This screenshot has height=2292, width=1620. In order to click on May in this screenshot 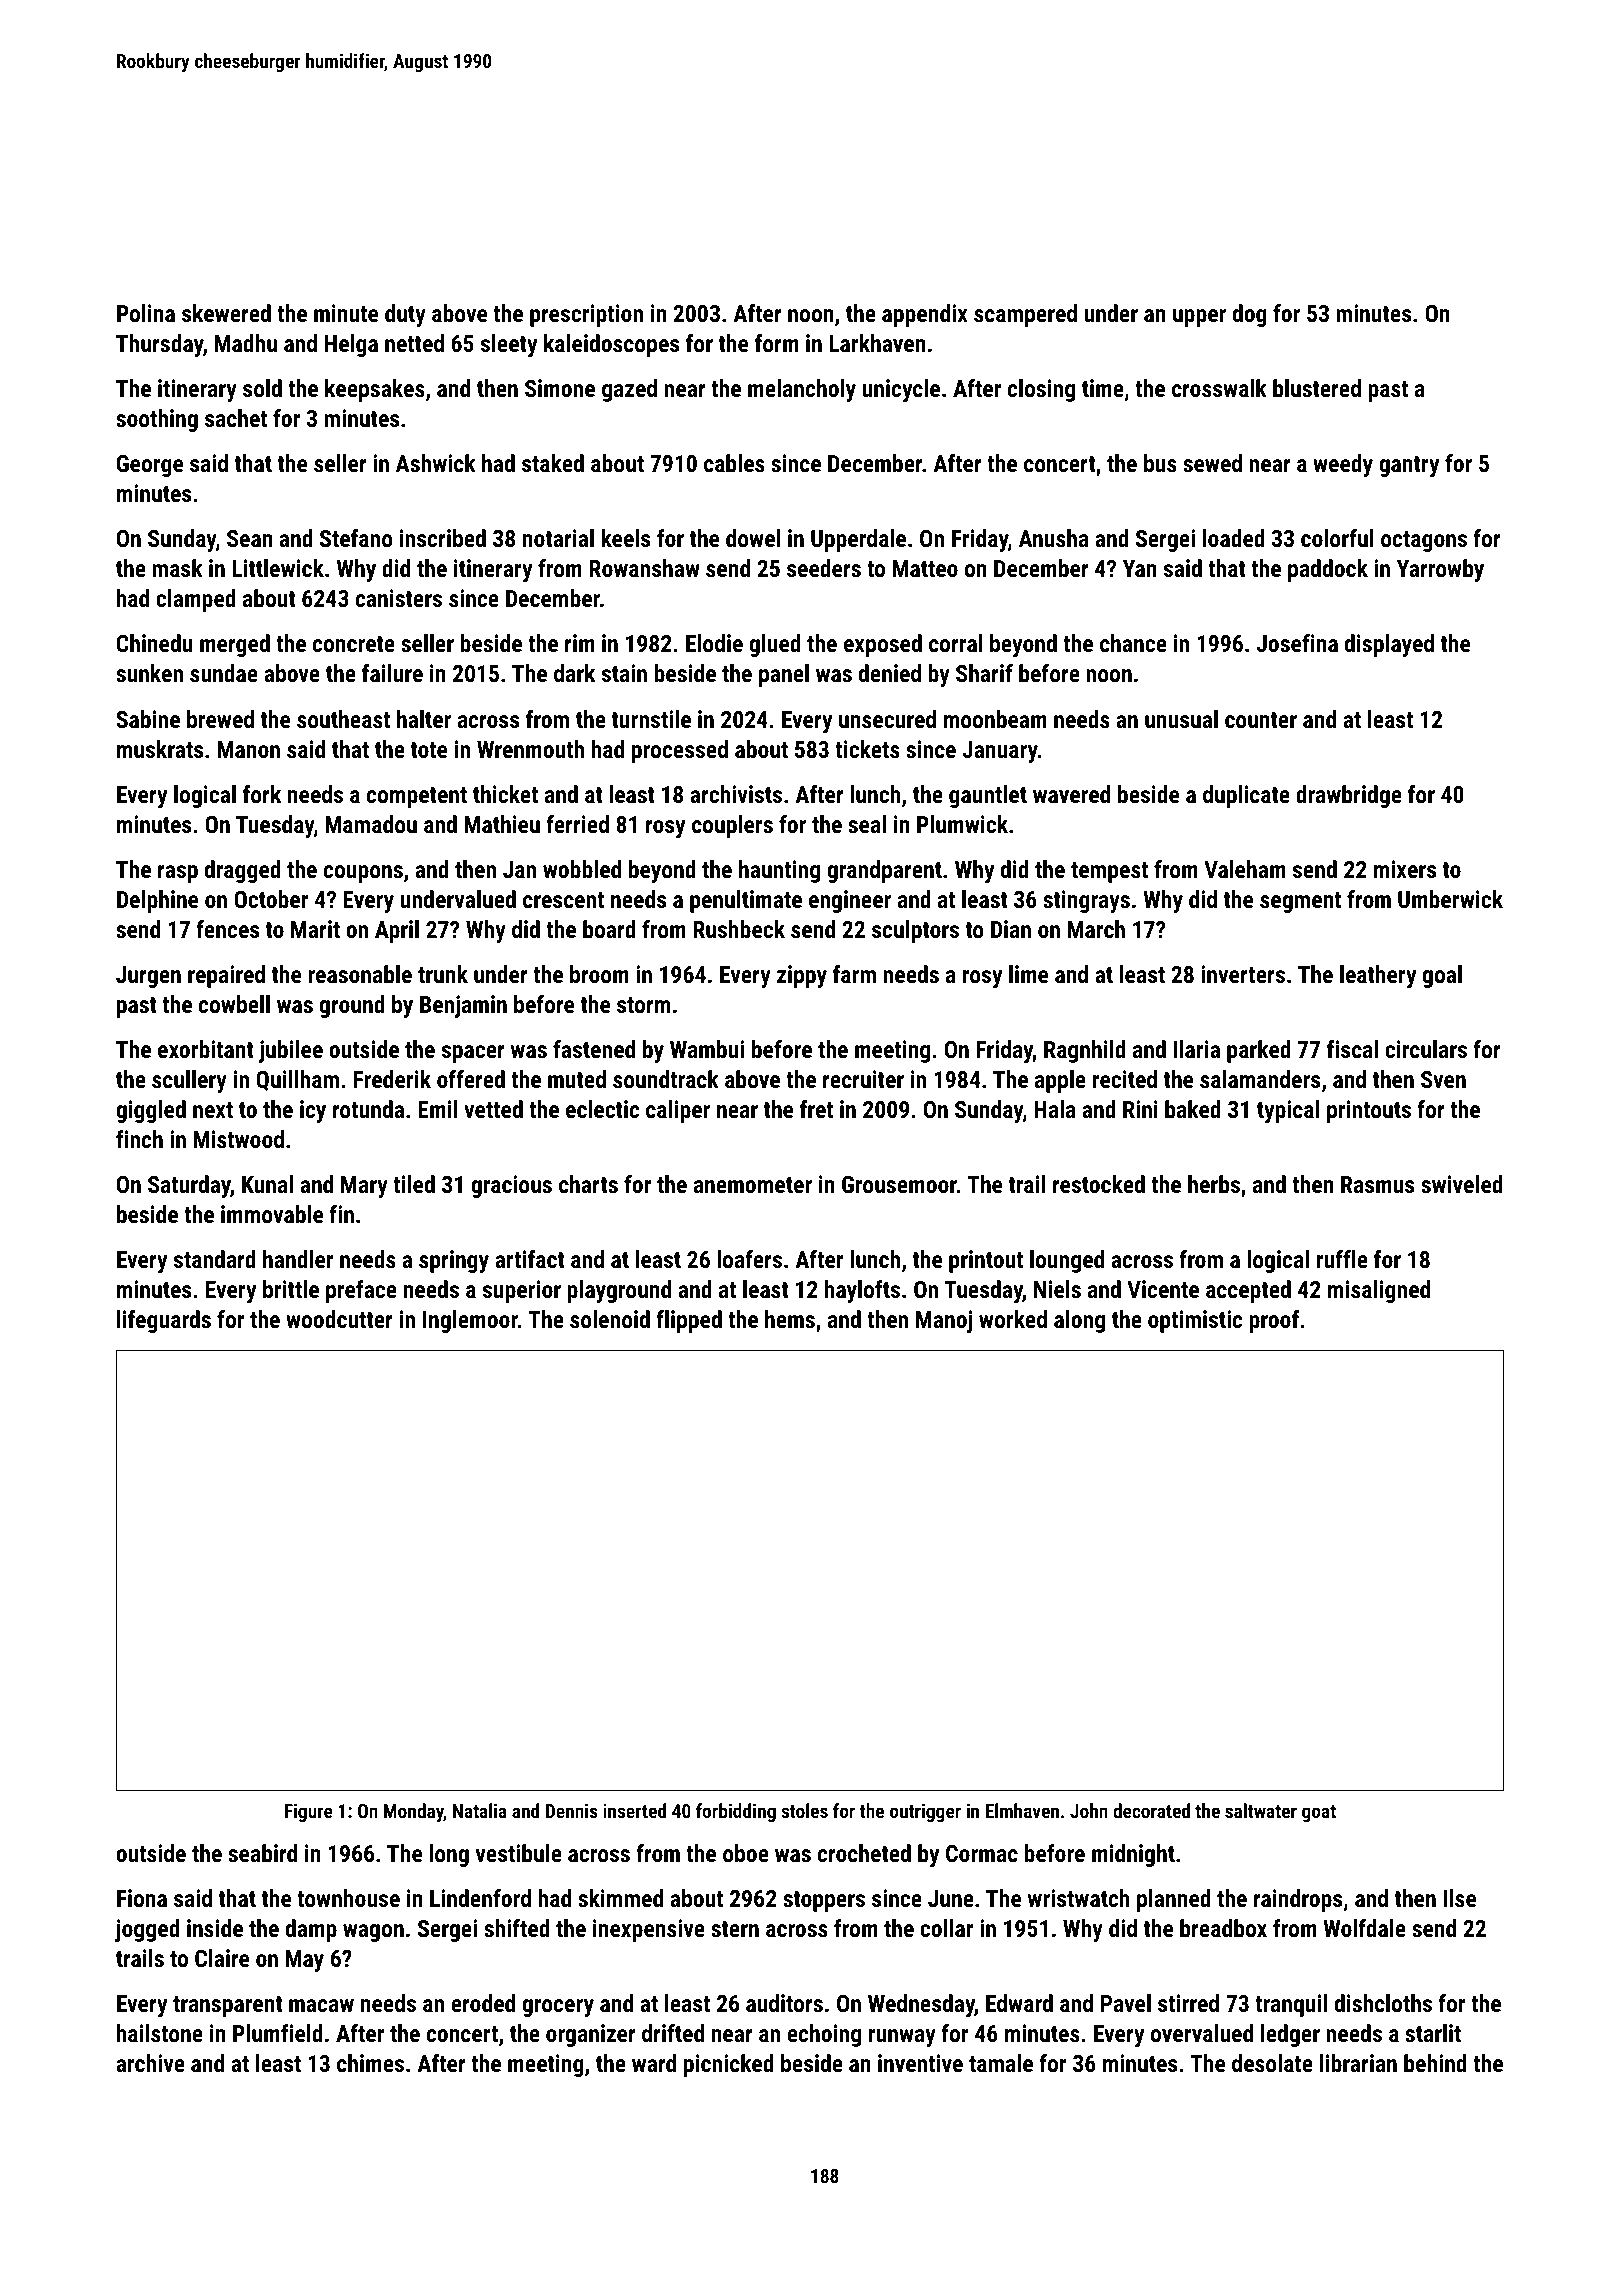, I will do `click(305, 1961)`.
